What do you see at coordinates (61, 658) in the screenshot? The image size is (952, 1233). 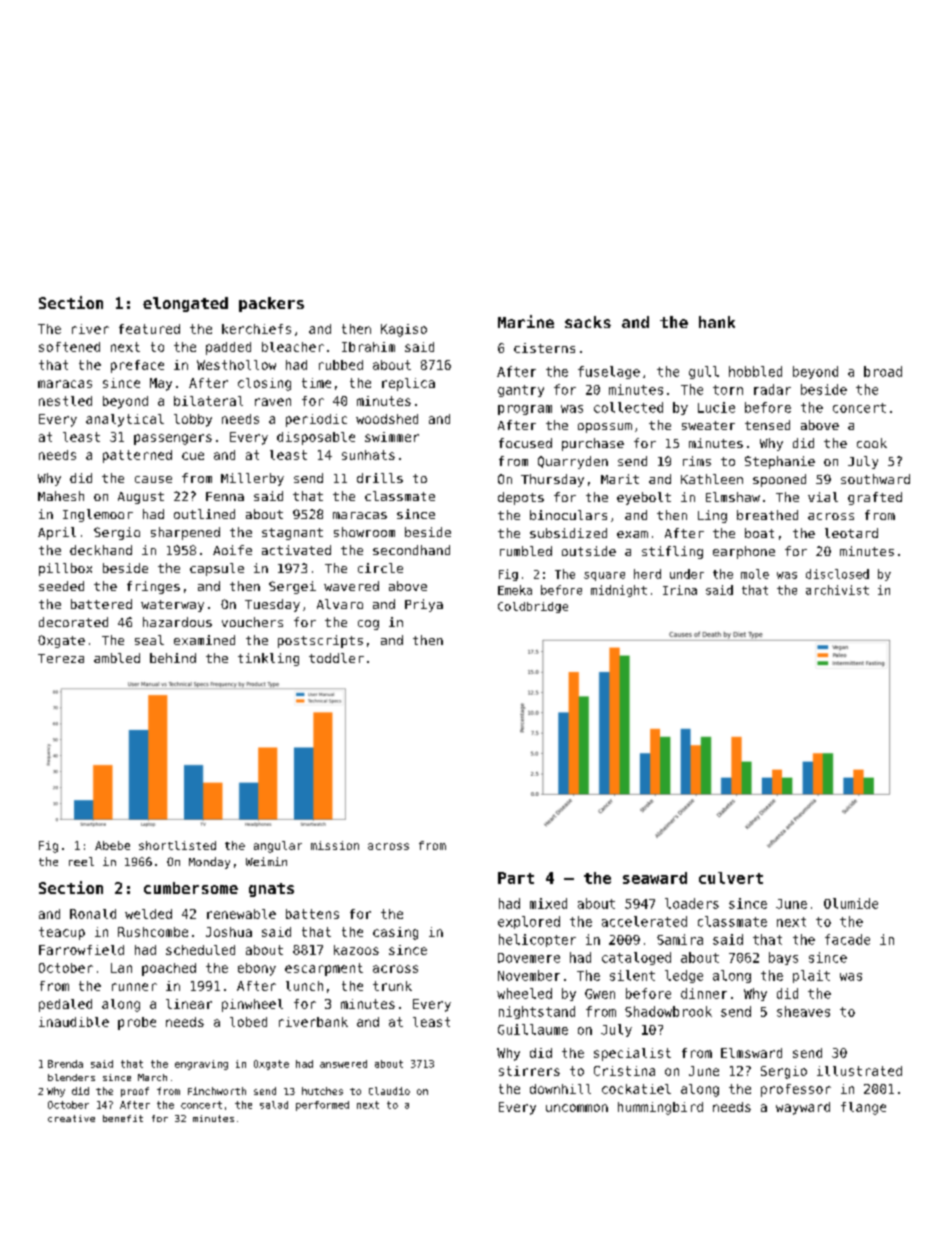 I see `Tereza` at bounding box center [61, 658].
